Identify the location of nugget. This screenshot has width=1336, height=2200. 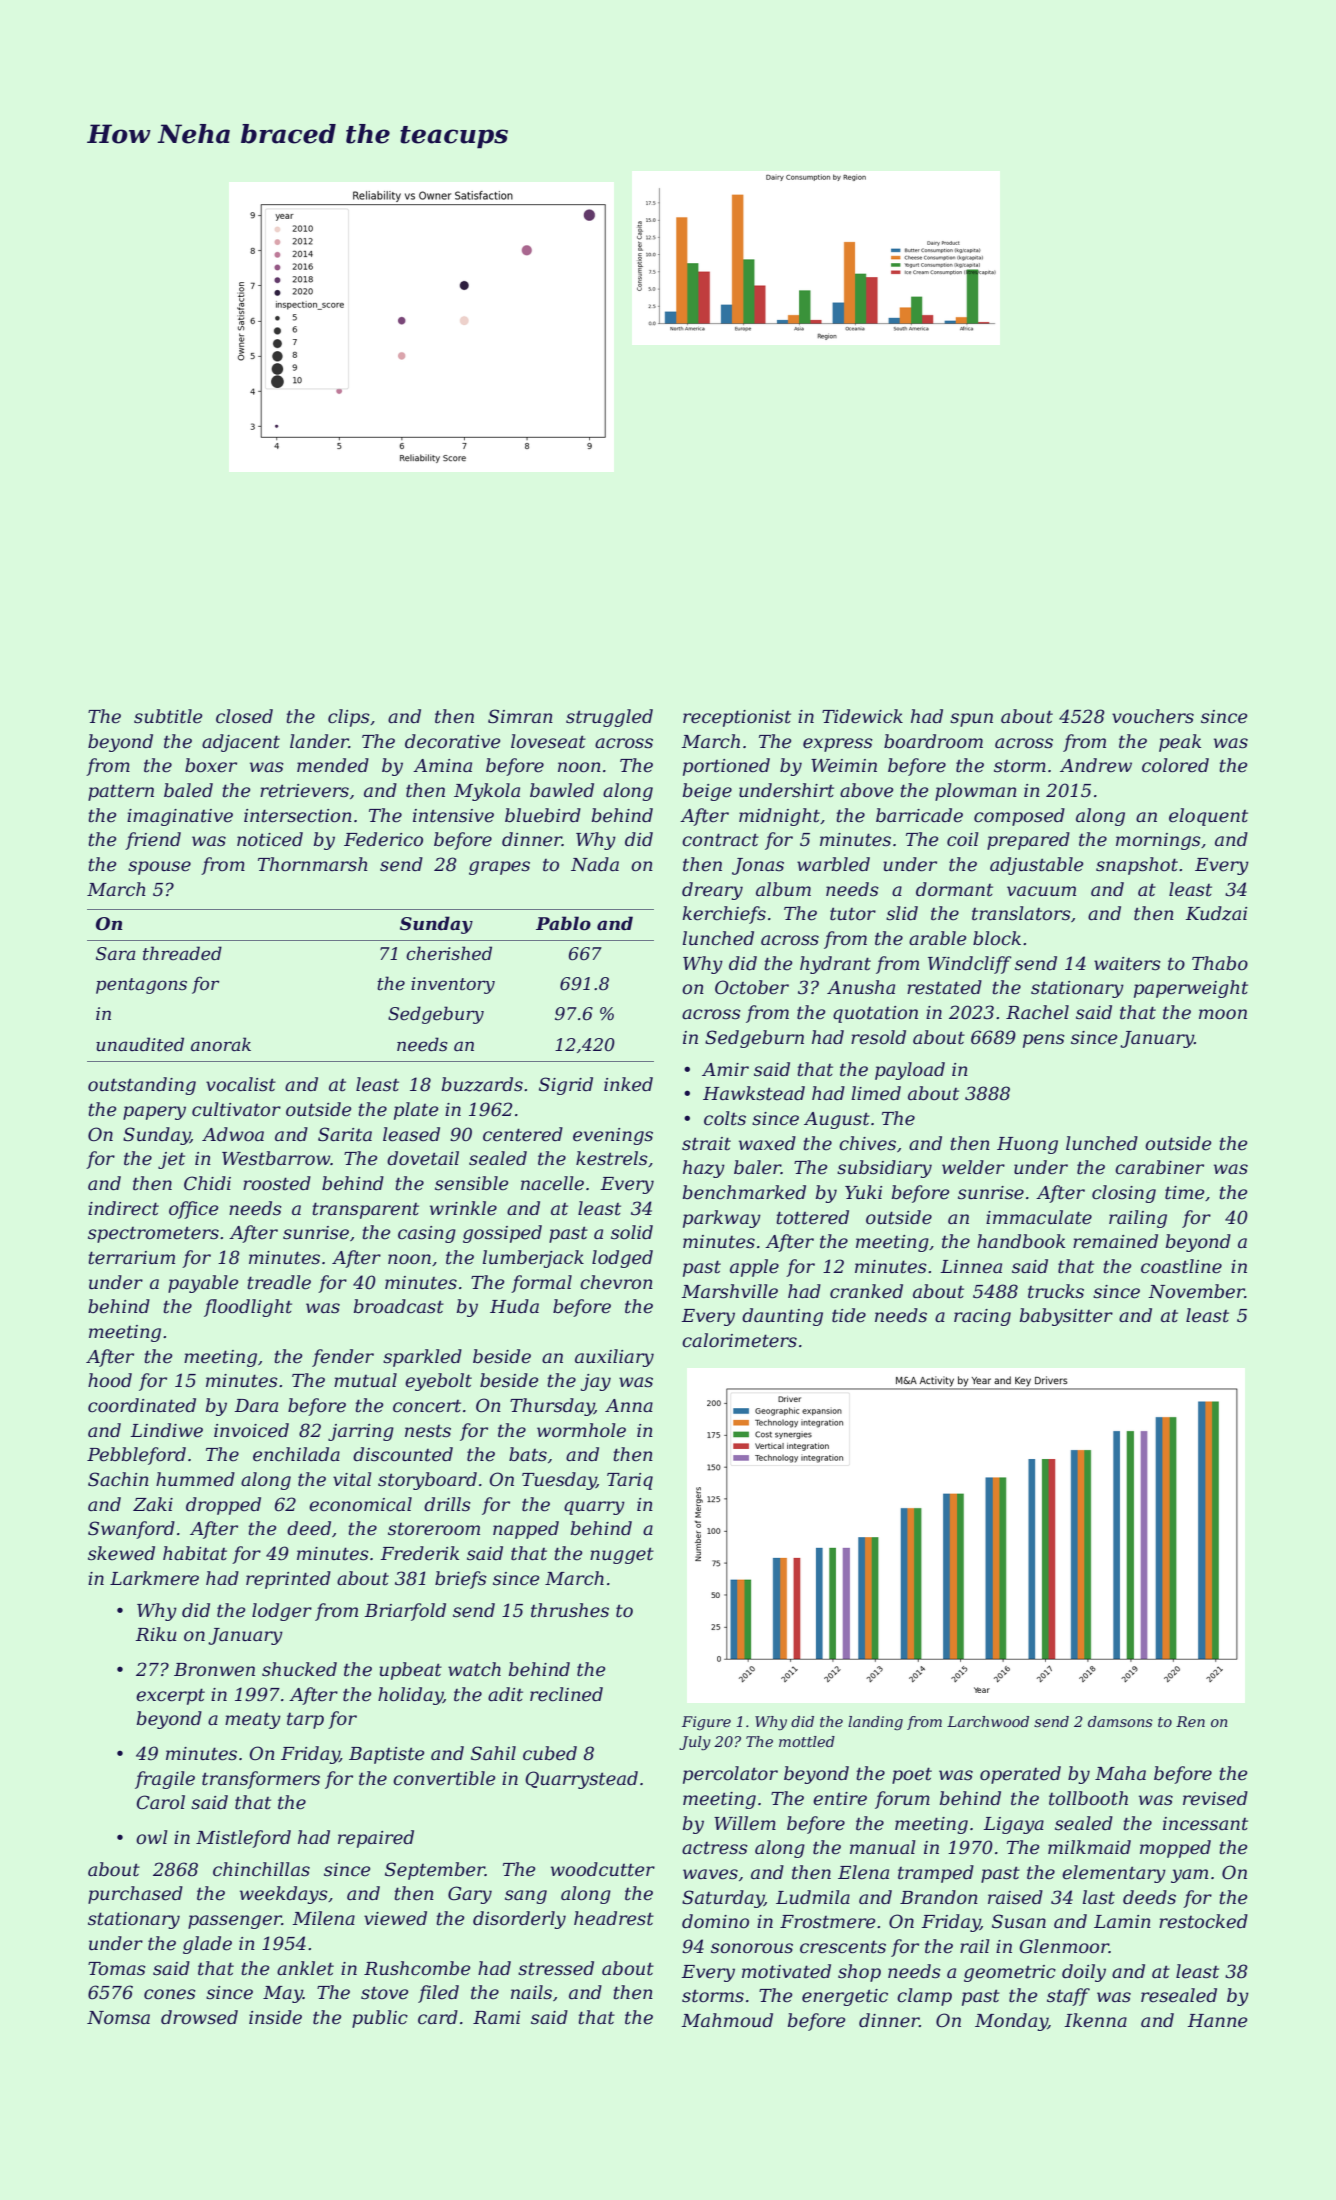
(622, 1555).
